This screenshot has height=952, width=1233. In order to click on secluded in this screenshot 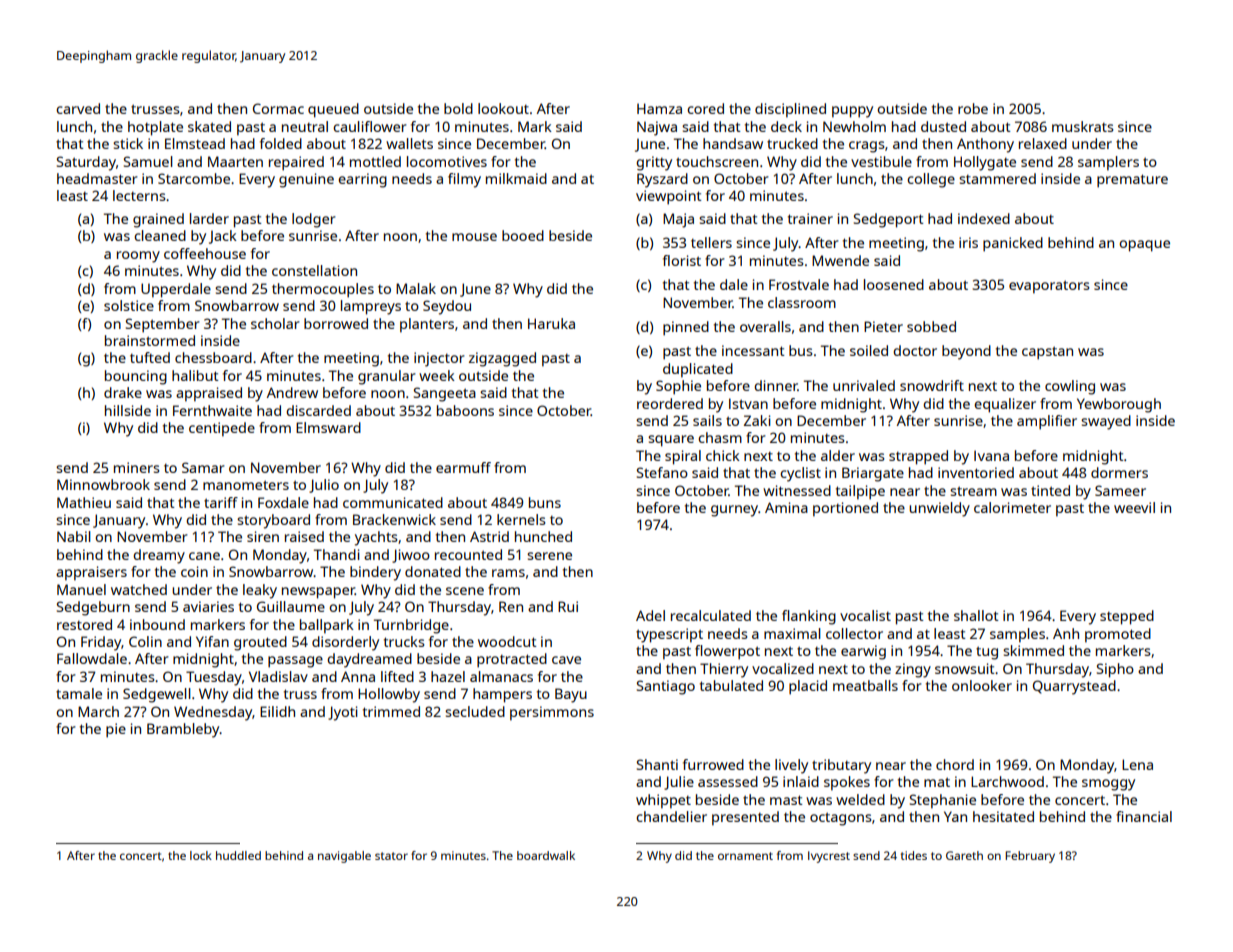, I will do `click(475, 711)`.
